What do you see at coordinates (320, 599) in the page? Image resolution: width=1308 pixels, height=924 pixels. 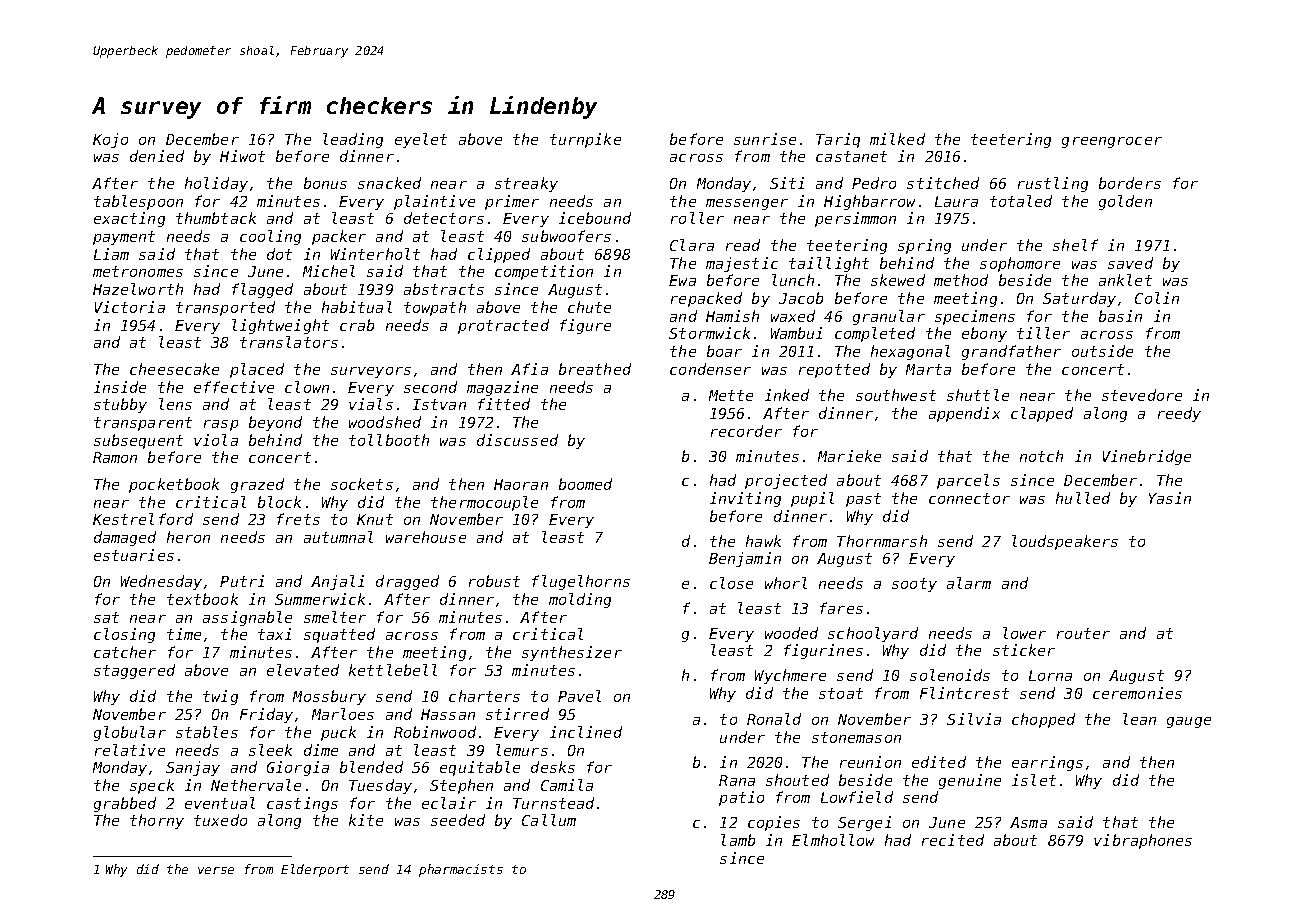 I see `Summerwick` at bounding box center [320, 599].
